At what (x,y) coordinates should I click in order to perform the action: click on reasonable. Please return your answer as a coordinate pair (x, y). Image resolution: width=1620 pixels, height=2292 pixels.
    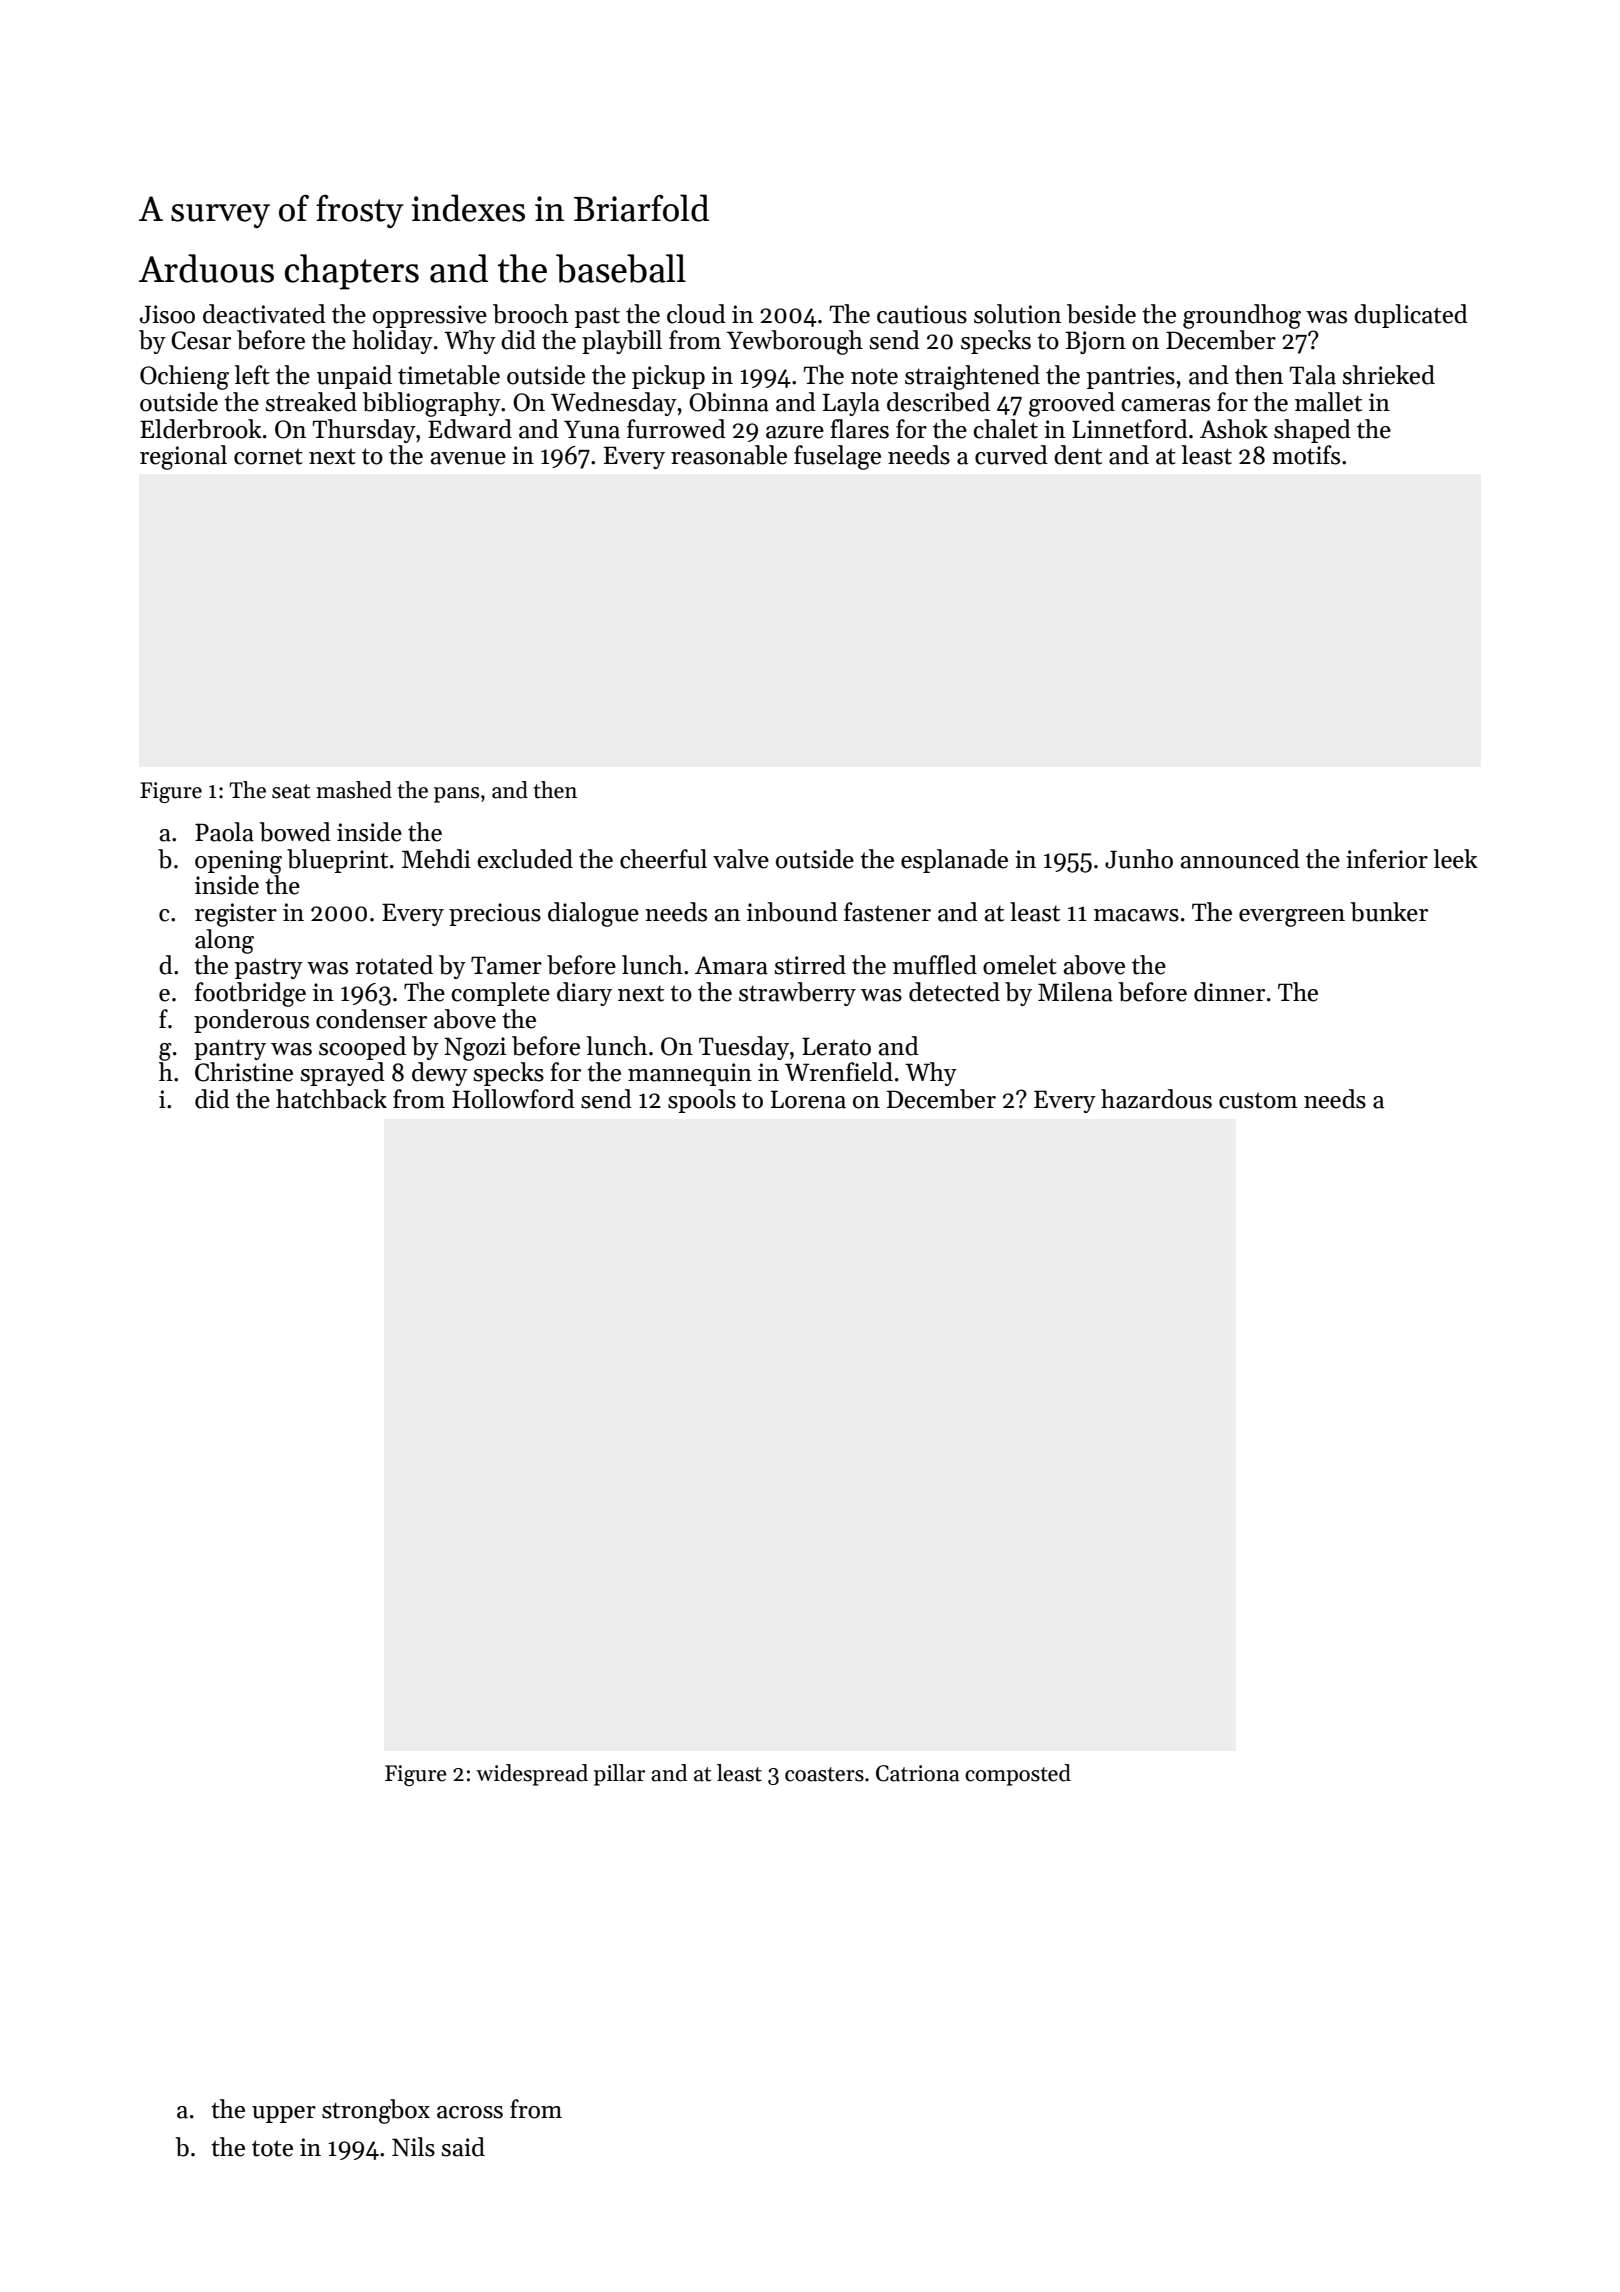
    Looking at the image, I should click on (729, 455).
